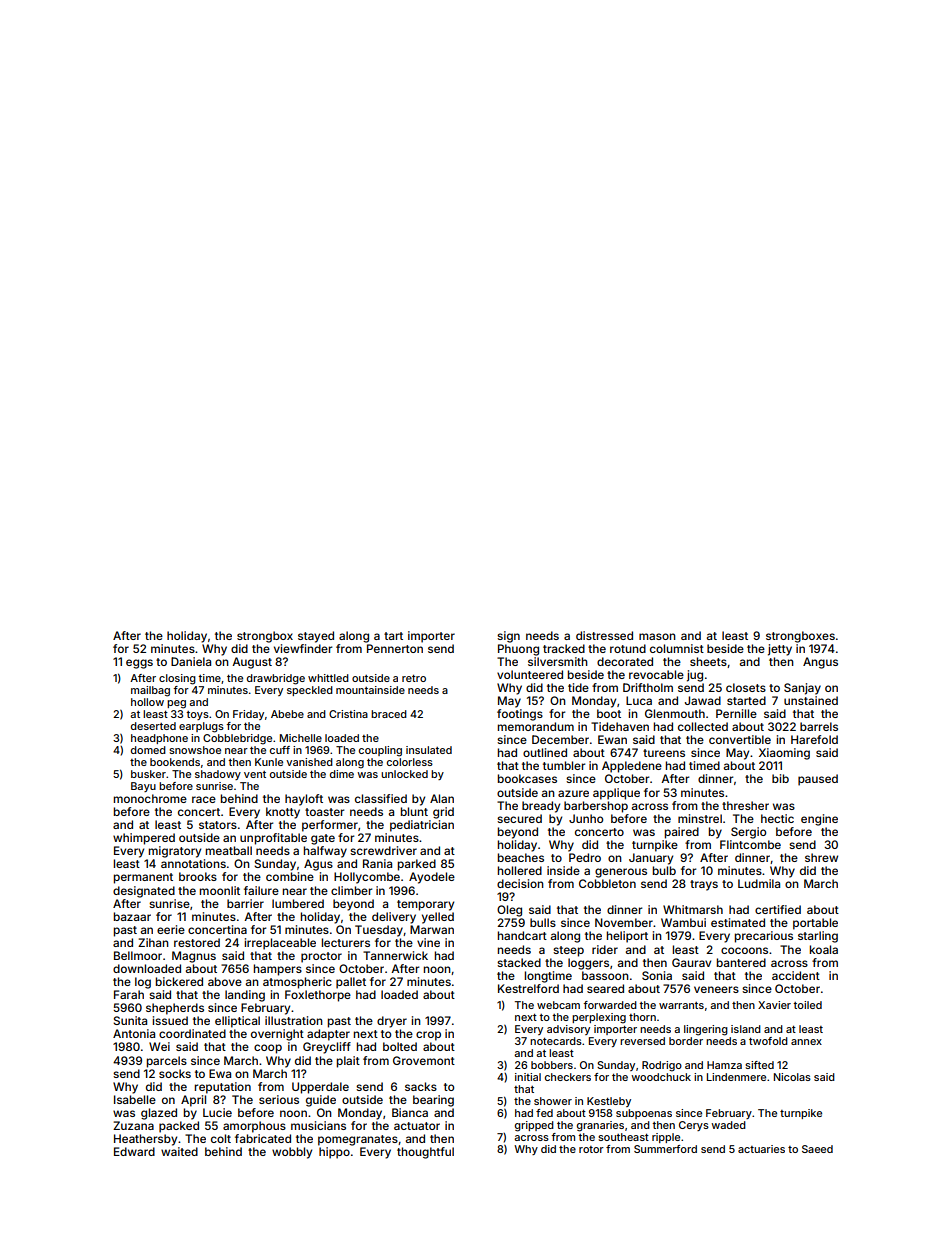 The width and height of the screenshot is (952, 1233). Describe the element at coordinates (543, 922) in the screenshot. I see `bulls` at that location.
